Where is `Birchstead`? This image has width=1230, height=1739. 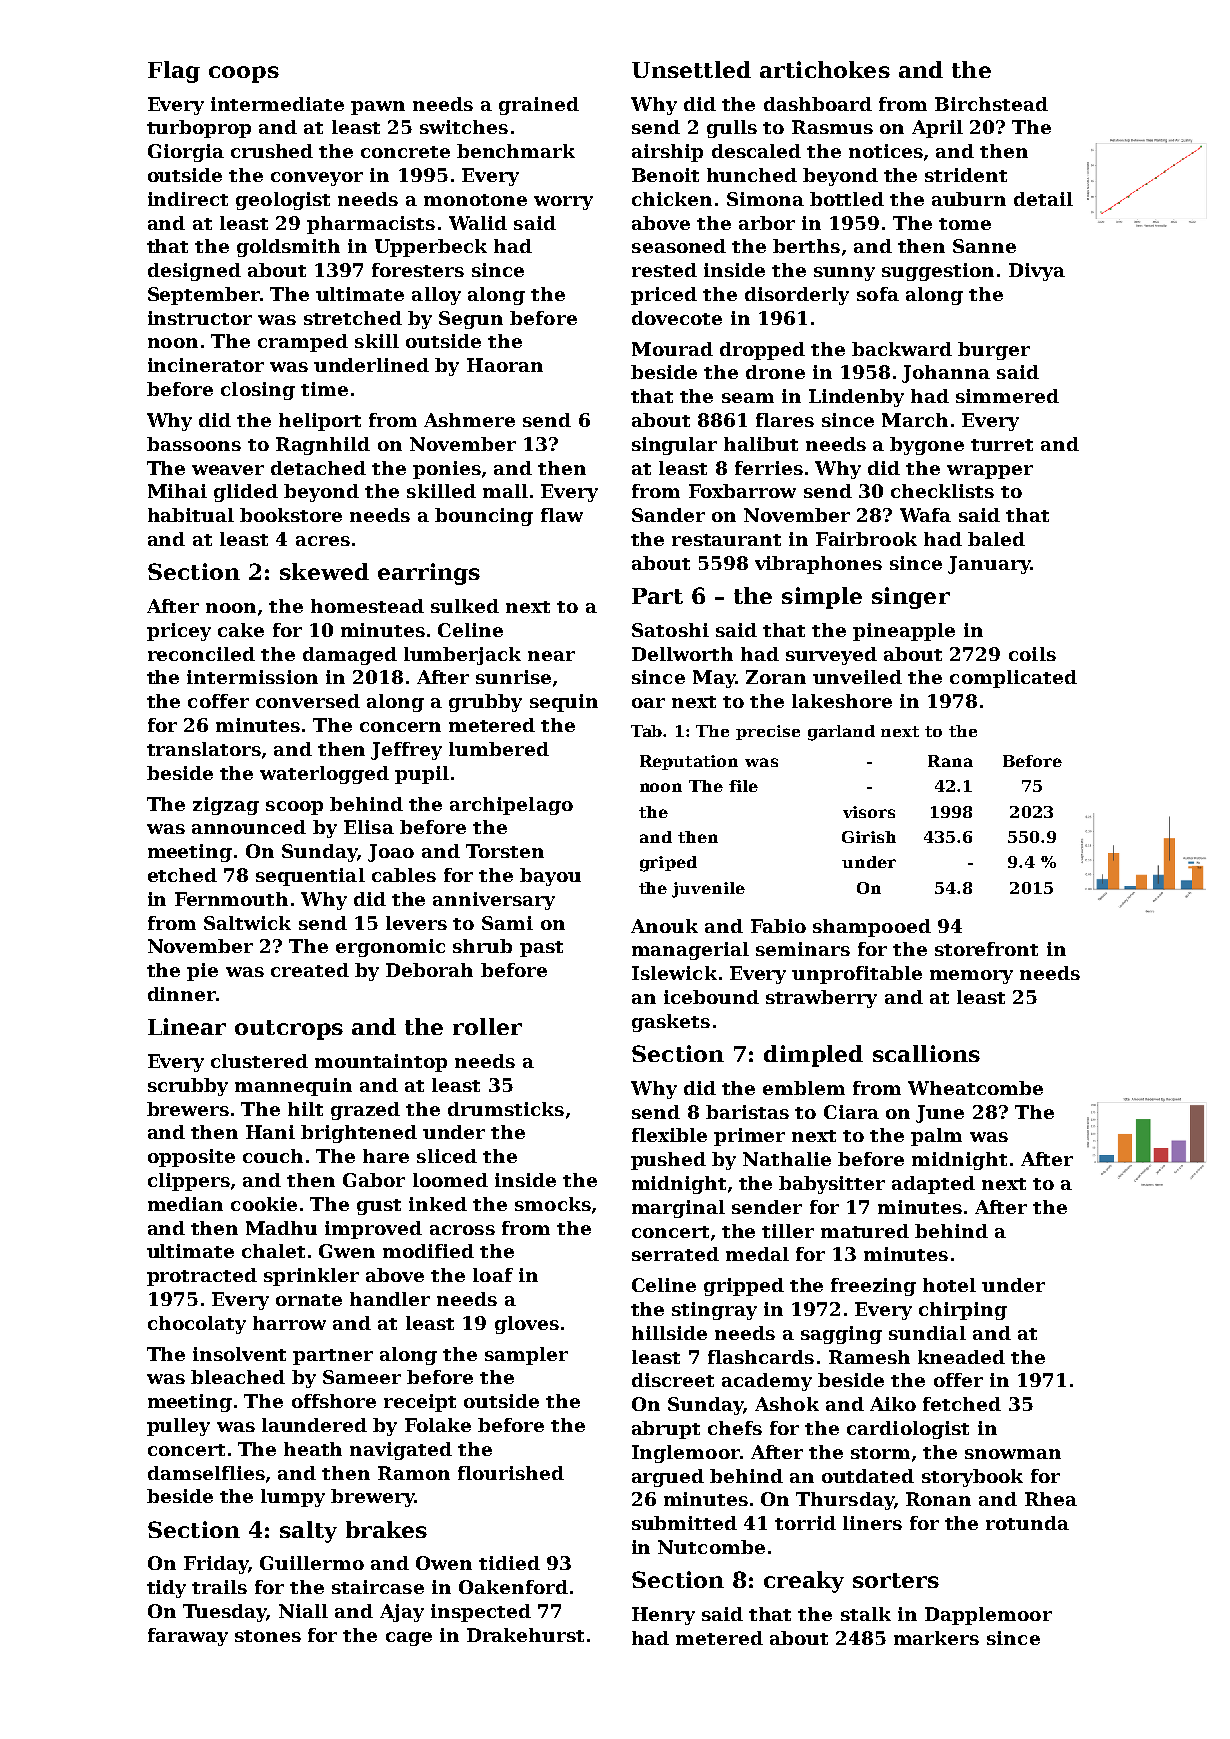 Birchstead is located at coordinates (991, 104).
